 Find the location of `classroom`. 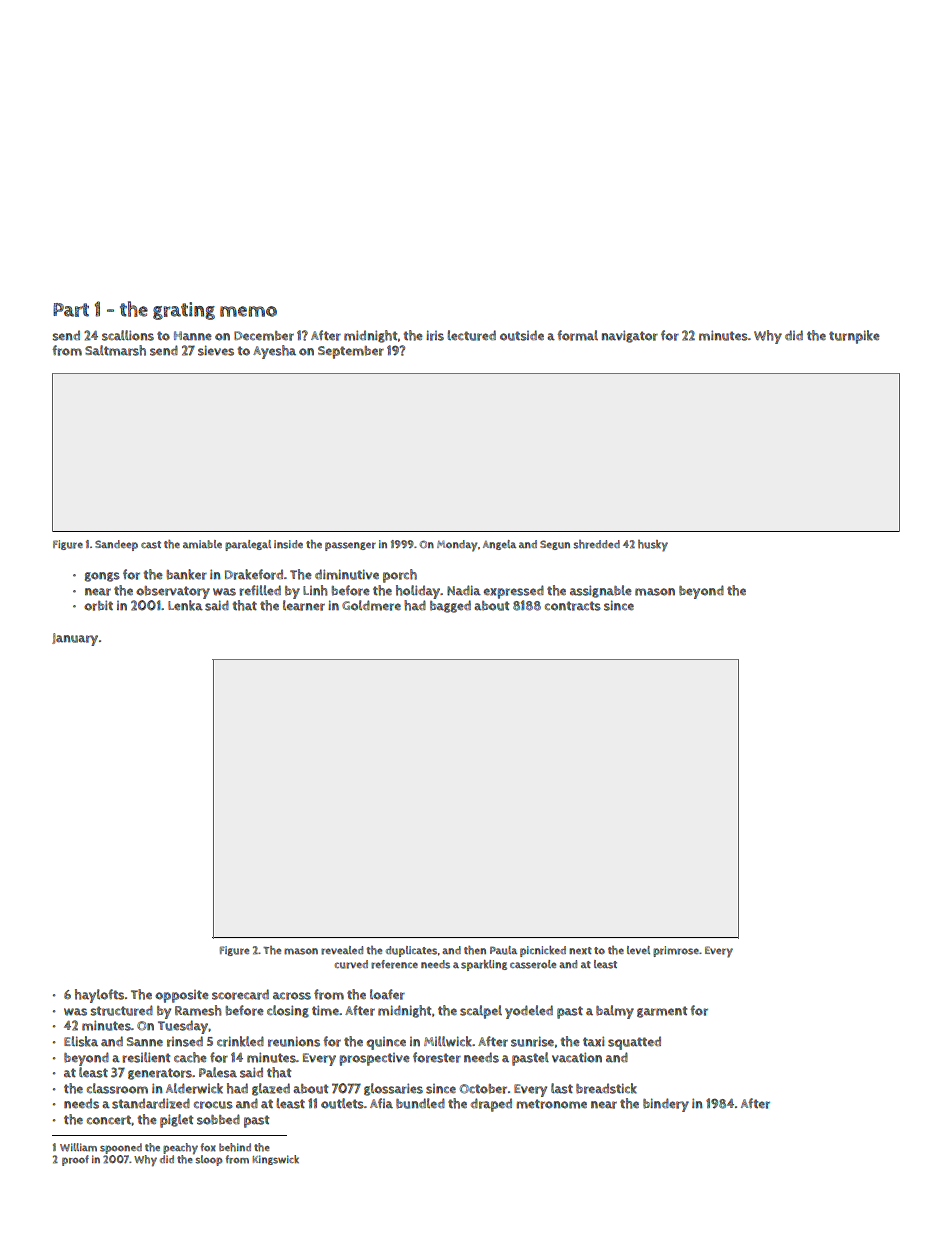

classroom is located at coordinates (117, 1088).
